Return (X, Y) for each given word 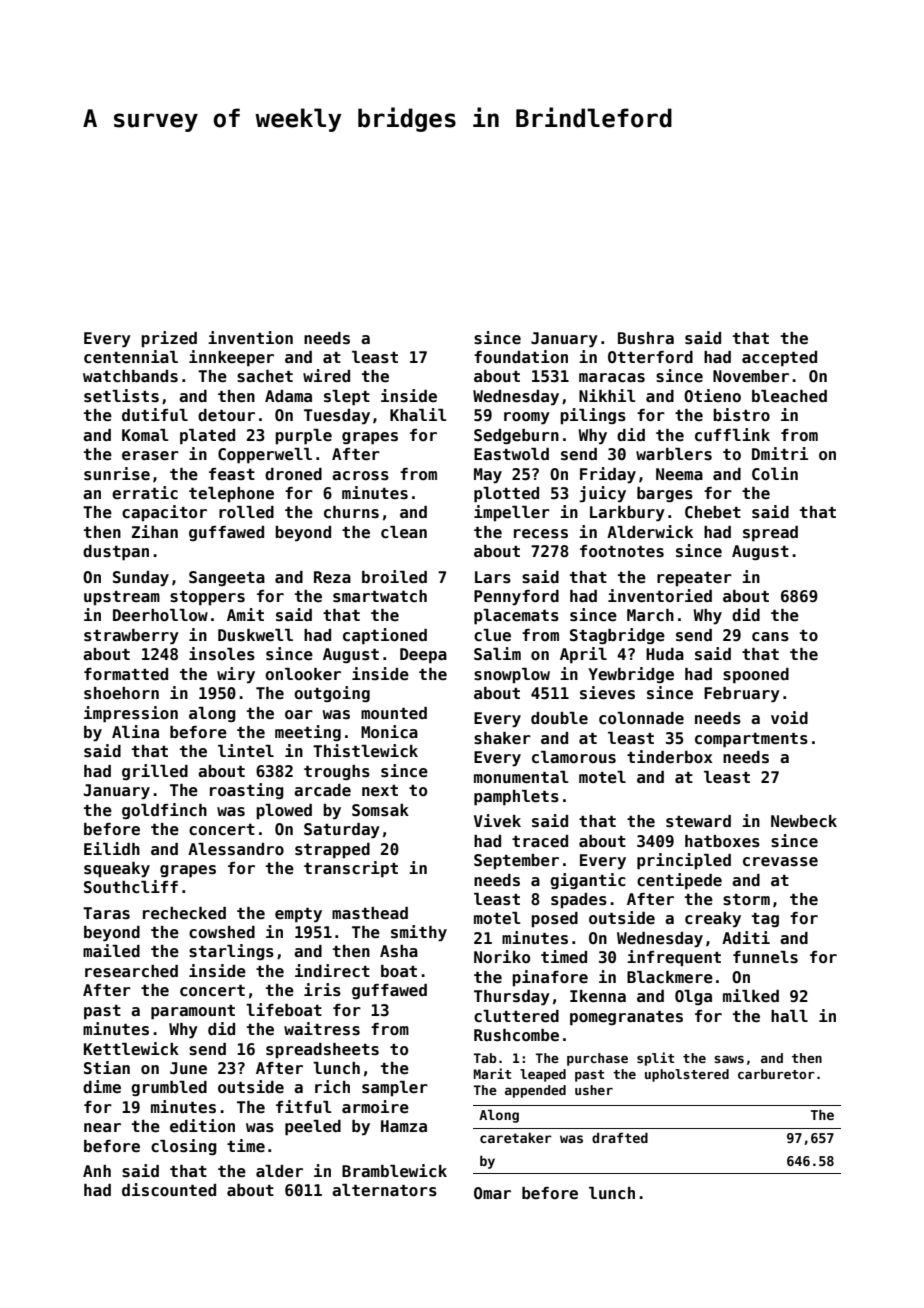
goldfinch (164, 811)
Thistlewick (365, 751)
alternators (384, 1190)
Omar (492, 1193)
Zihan (155, 531)
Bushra (646, 338)
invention (250, 338)
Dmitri (780, 453)
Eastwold (511, 454)
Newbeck (804, 821)
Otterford (650, 357)
